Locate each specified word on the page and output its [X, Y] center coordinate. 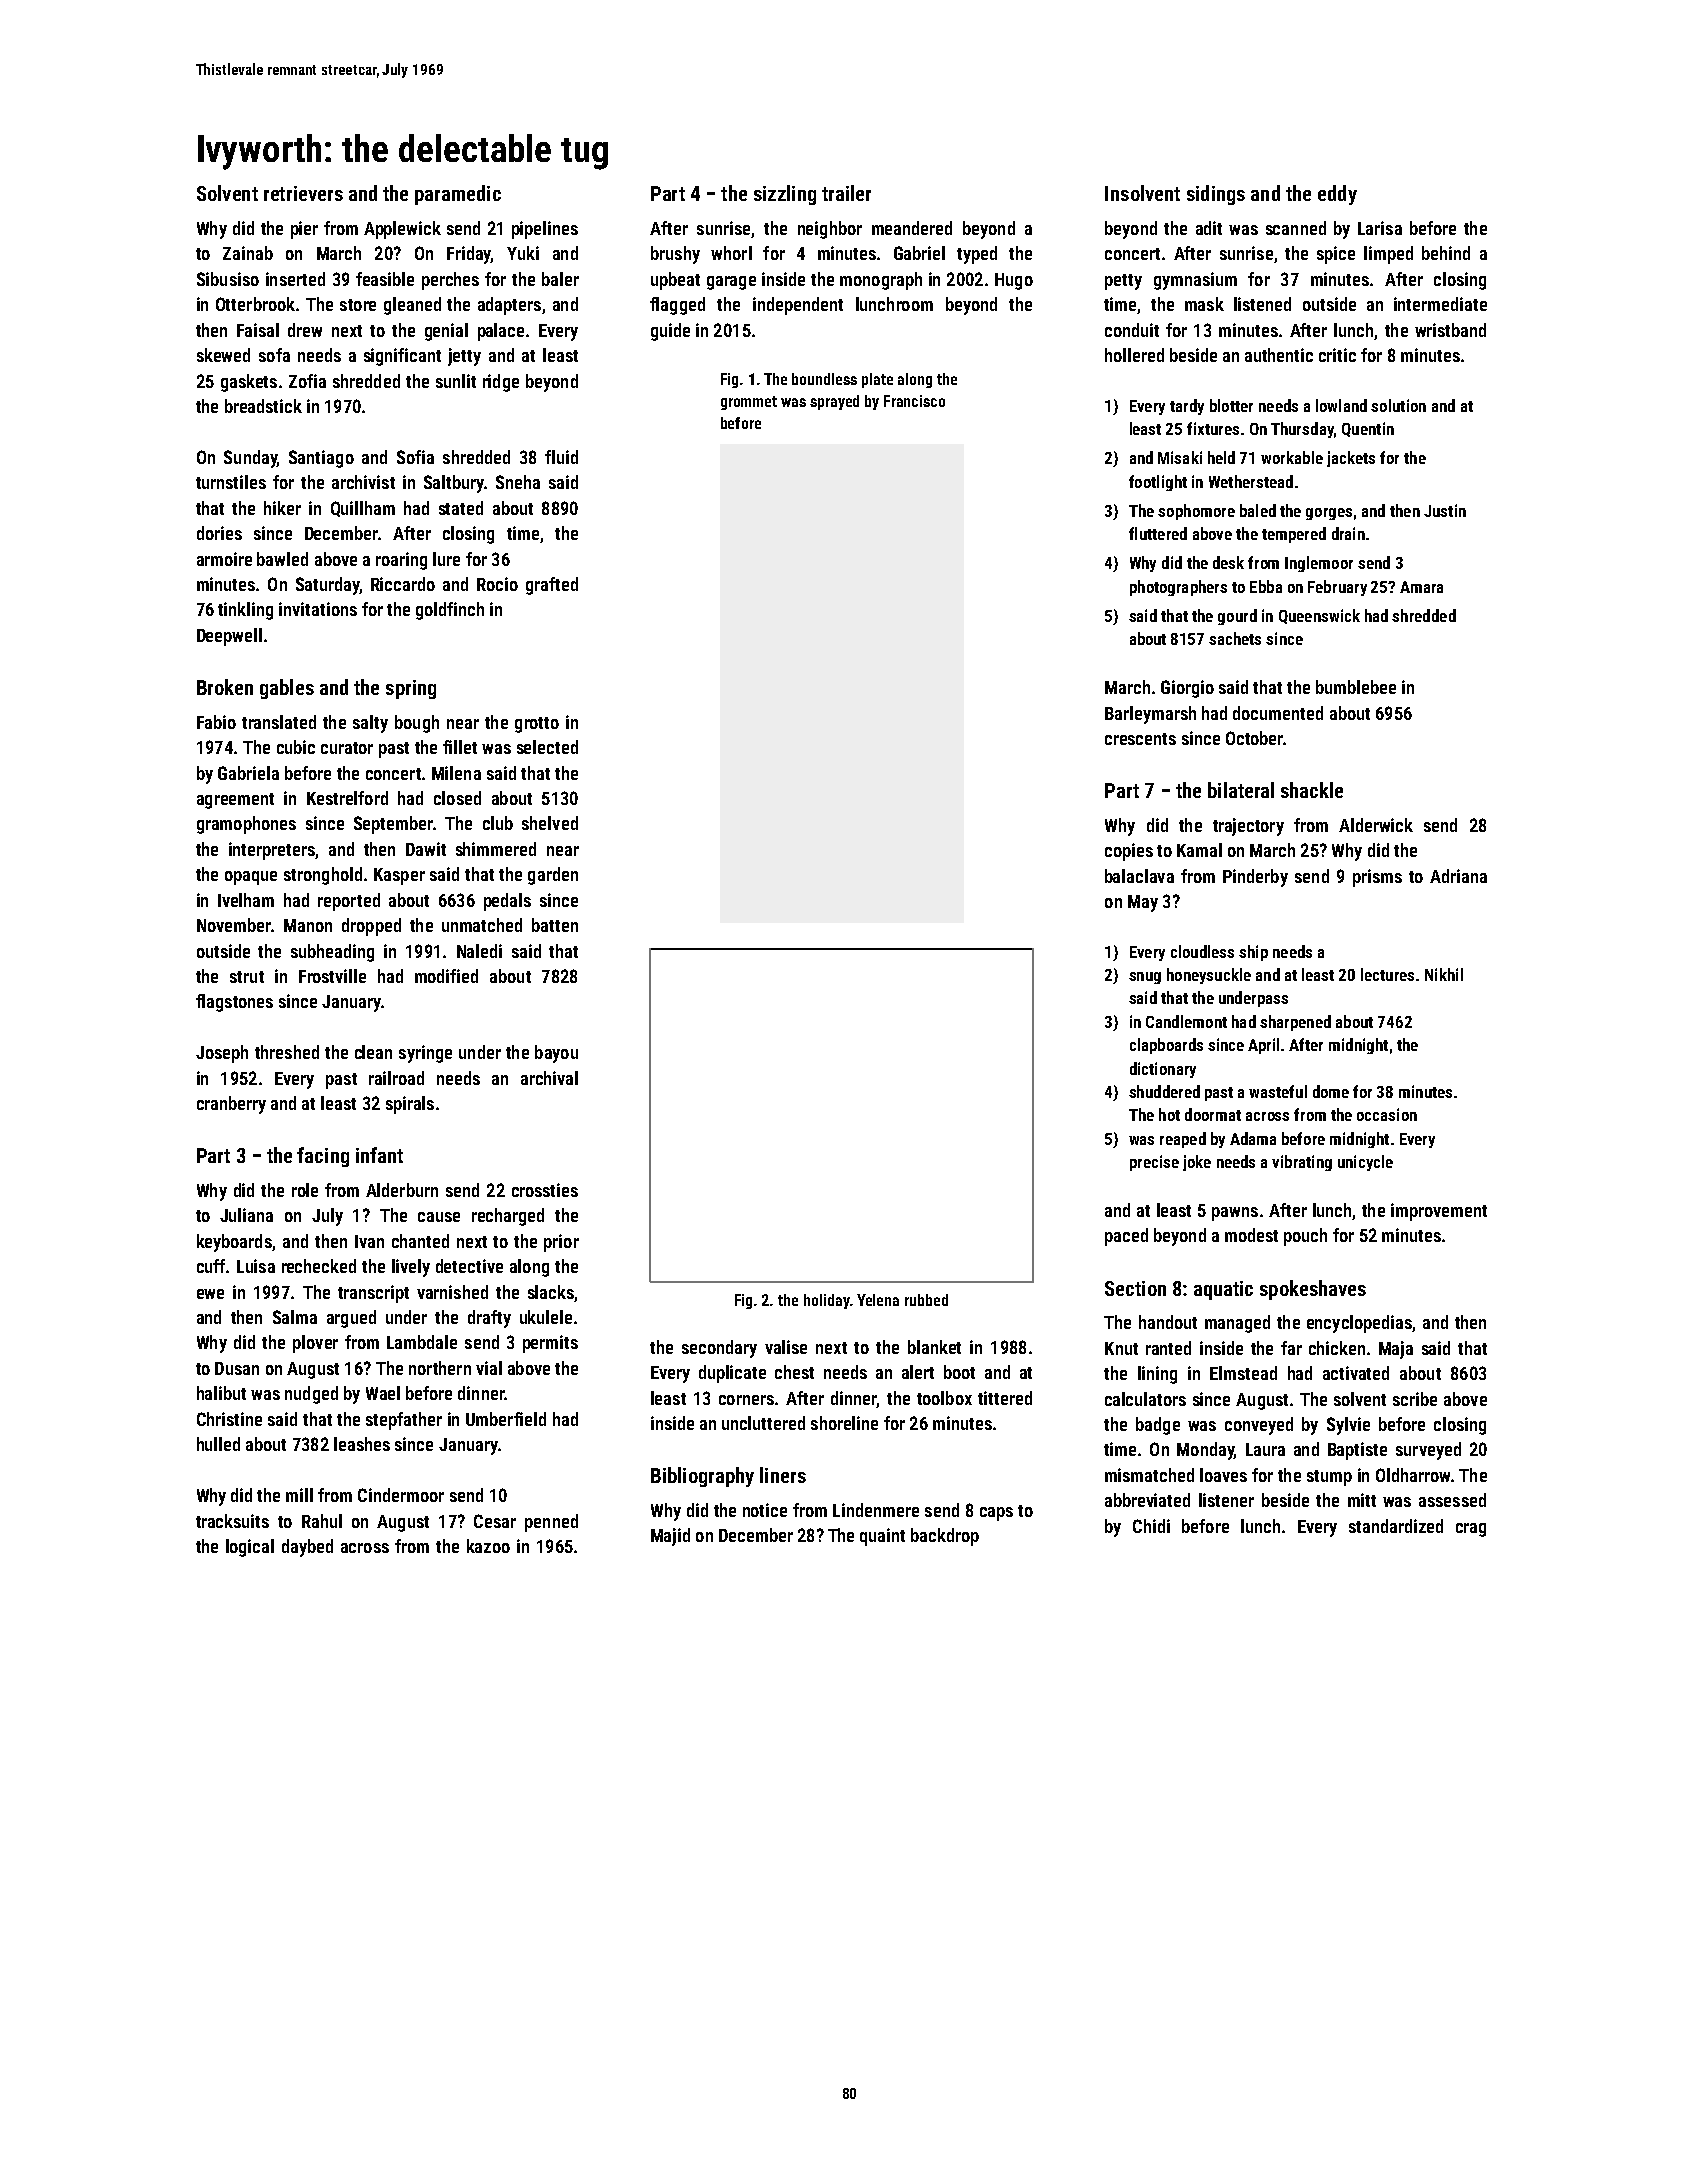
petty [1123, 282]
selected [547, 747]
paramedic [458, 195]
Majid [670, 1537]
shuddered [1164, 1091]
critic [1337, 355]
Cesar [495, 1521]
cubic [296, 747]
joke [1197, 1163]
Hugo [1014, 281]
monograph [881, 281]
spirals [410, 1105]
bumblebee [1356, 687]
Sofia [415, 457]
